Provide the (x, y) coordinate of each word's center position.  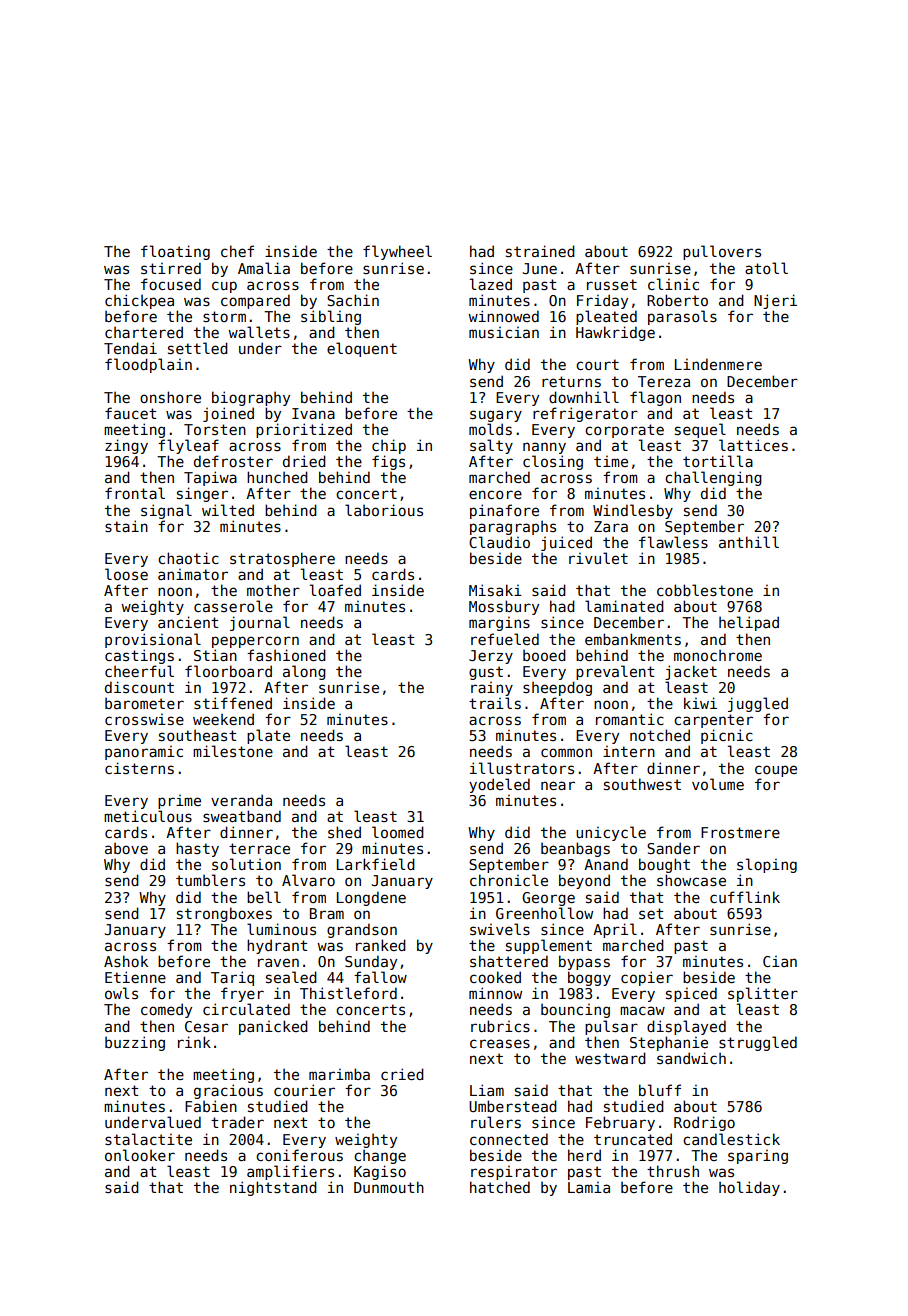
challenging (713, 478)
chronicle (509, 880)
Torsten (215, 429)
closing (553, 462)
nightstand (273, 1188)
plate (268, 736)
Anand (606, 864)
